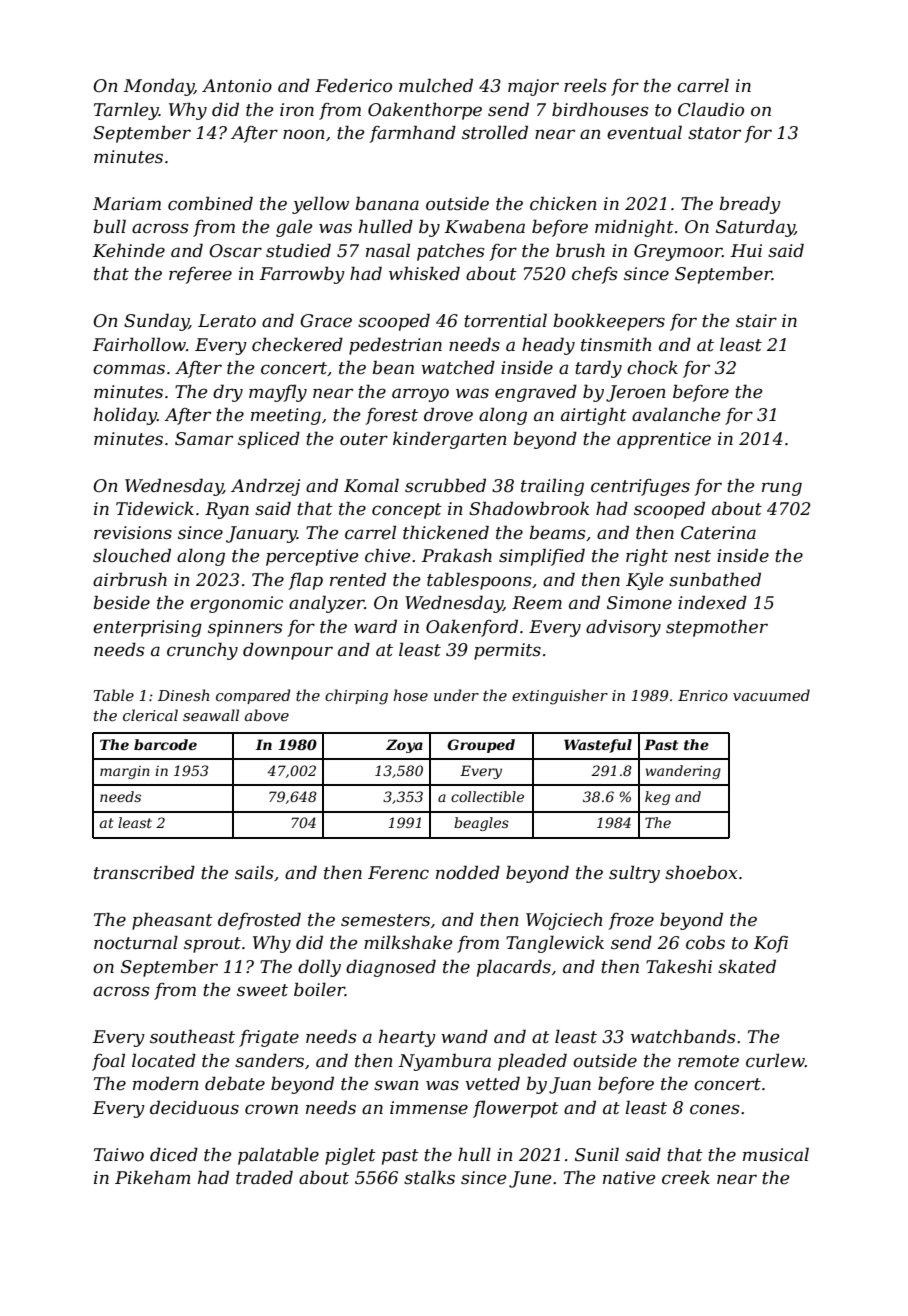  Describe the element at coordinates (560, 697) in the screenshot. I see `extinguisher` at that location.
